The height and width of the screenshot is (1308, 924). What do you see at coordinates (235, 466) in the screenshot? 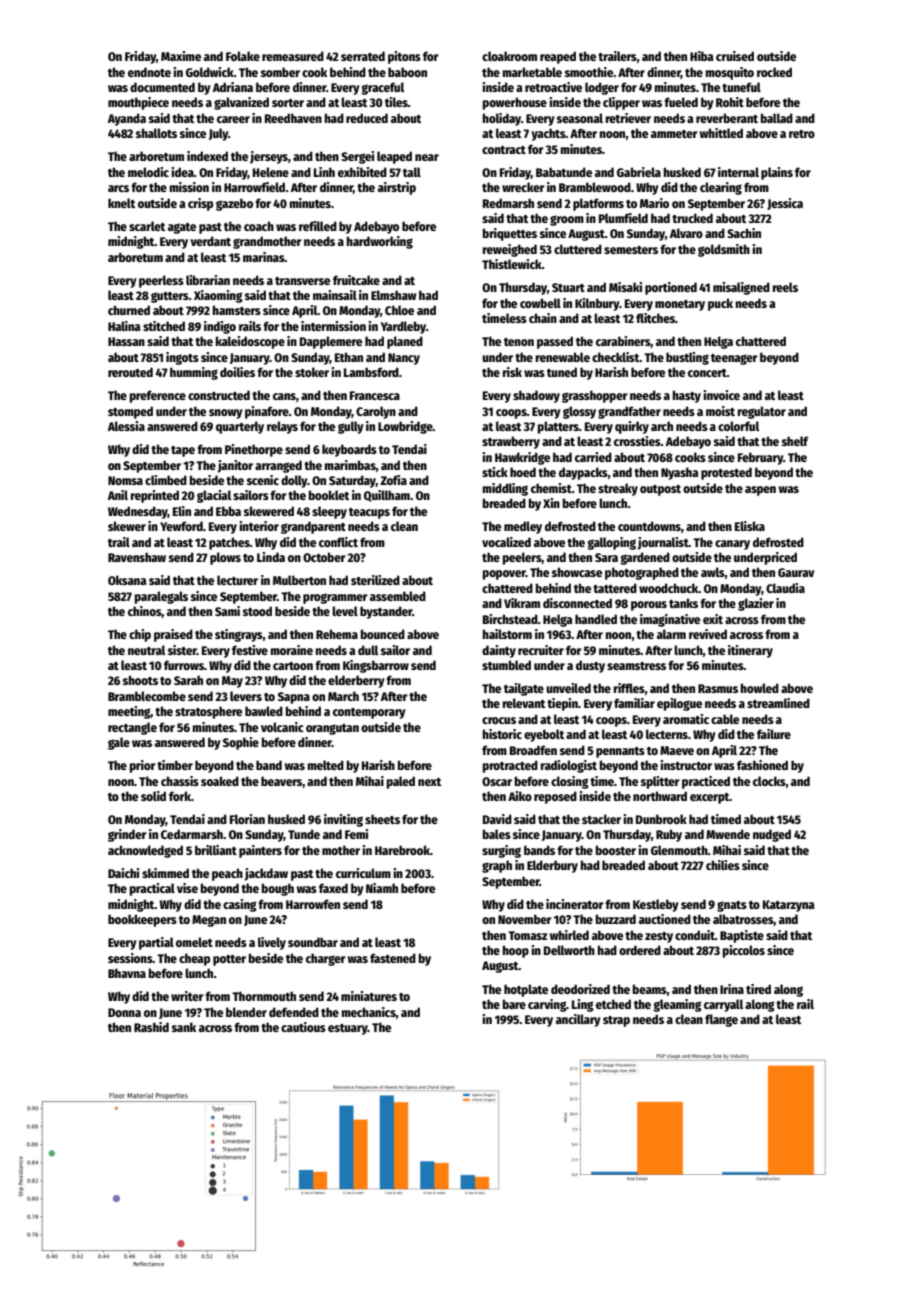
I see `janitor` at bounding box center [235, 466].
